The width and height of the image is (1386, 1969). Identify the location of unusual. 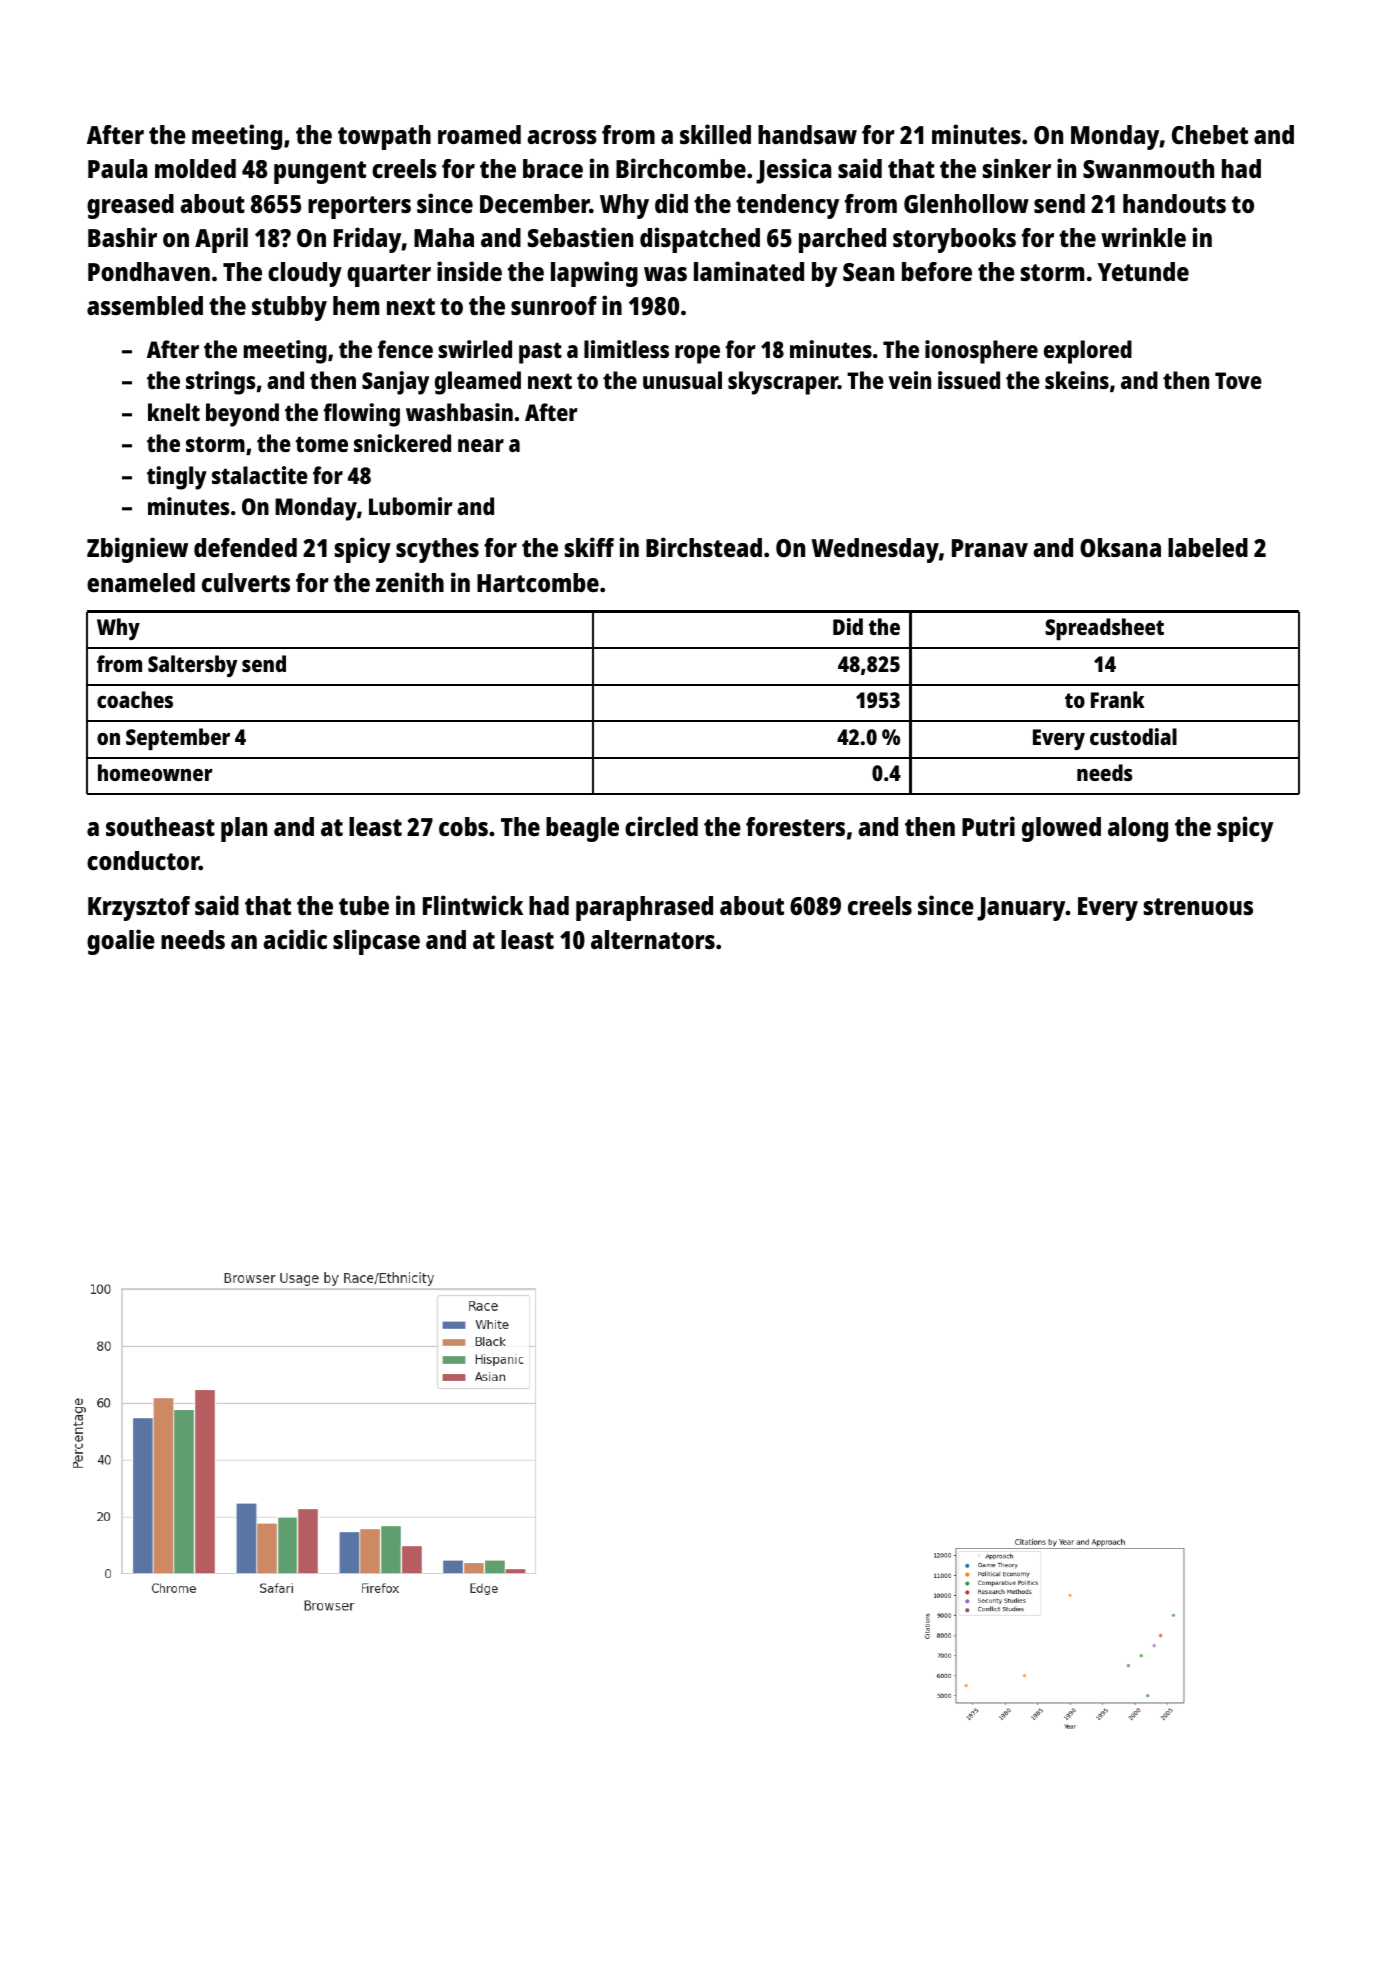
(682, 380).
